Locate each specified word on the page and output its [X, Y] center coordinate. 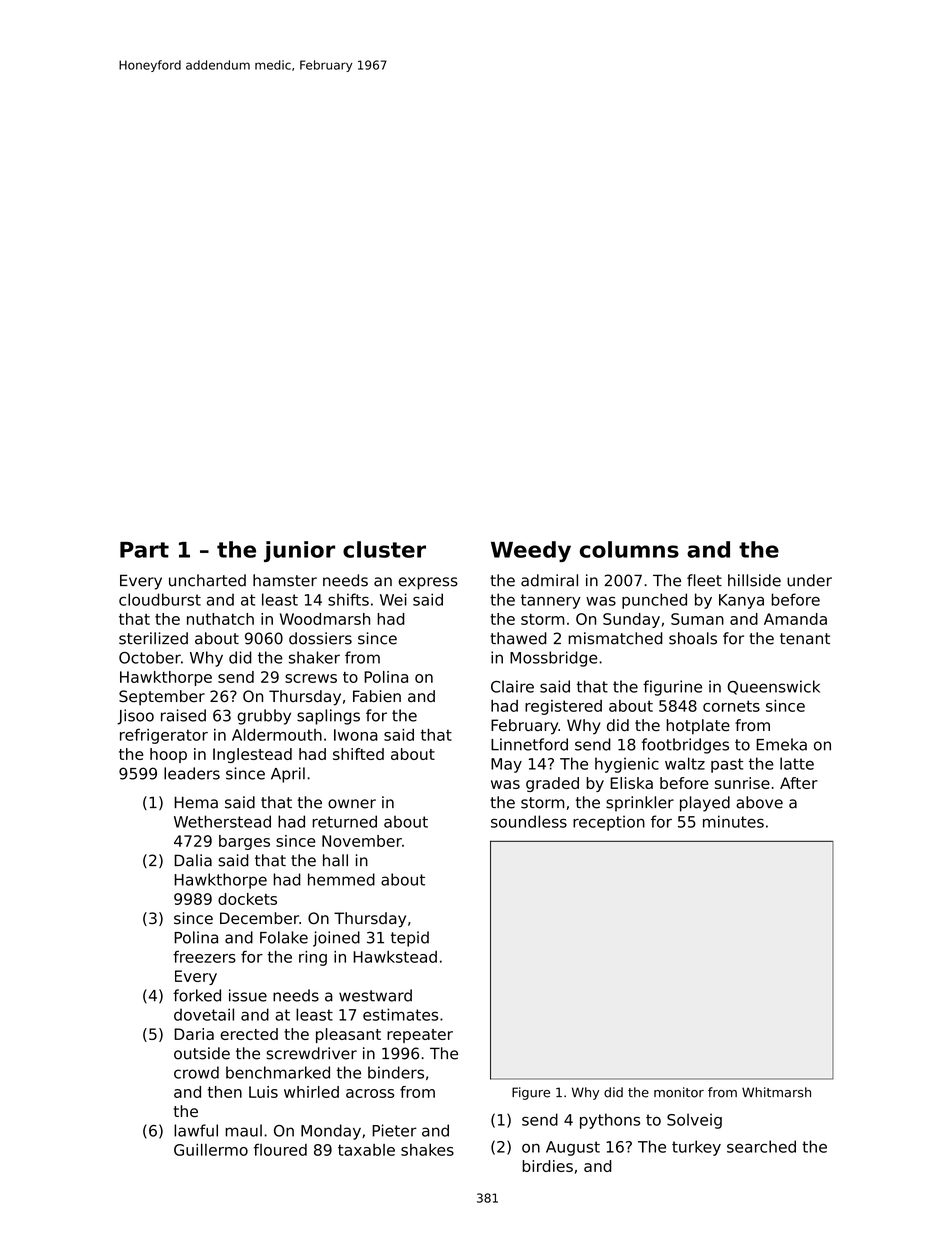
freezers [204, 957]
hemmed [341, 879]
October [150, 657]
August [573, 1148]
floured [280, 1149]
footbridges [685, 746]
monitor [679, 1092]
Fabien [377, 696]
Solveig [694, 1121]
